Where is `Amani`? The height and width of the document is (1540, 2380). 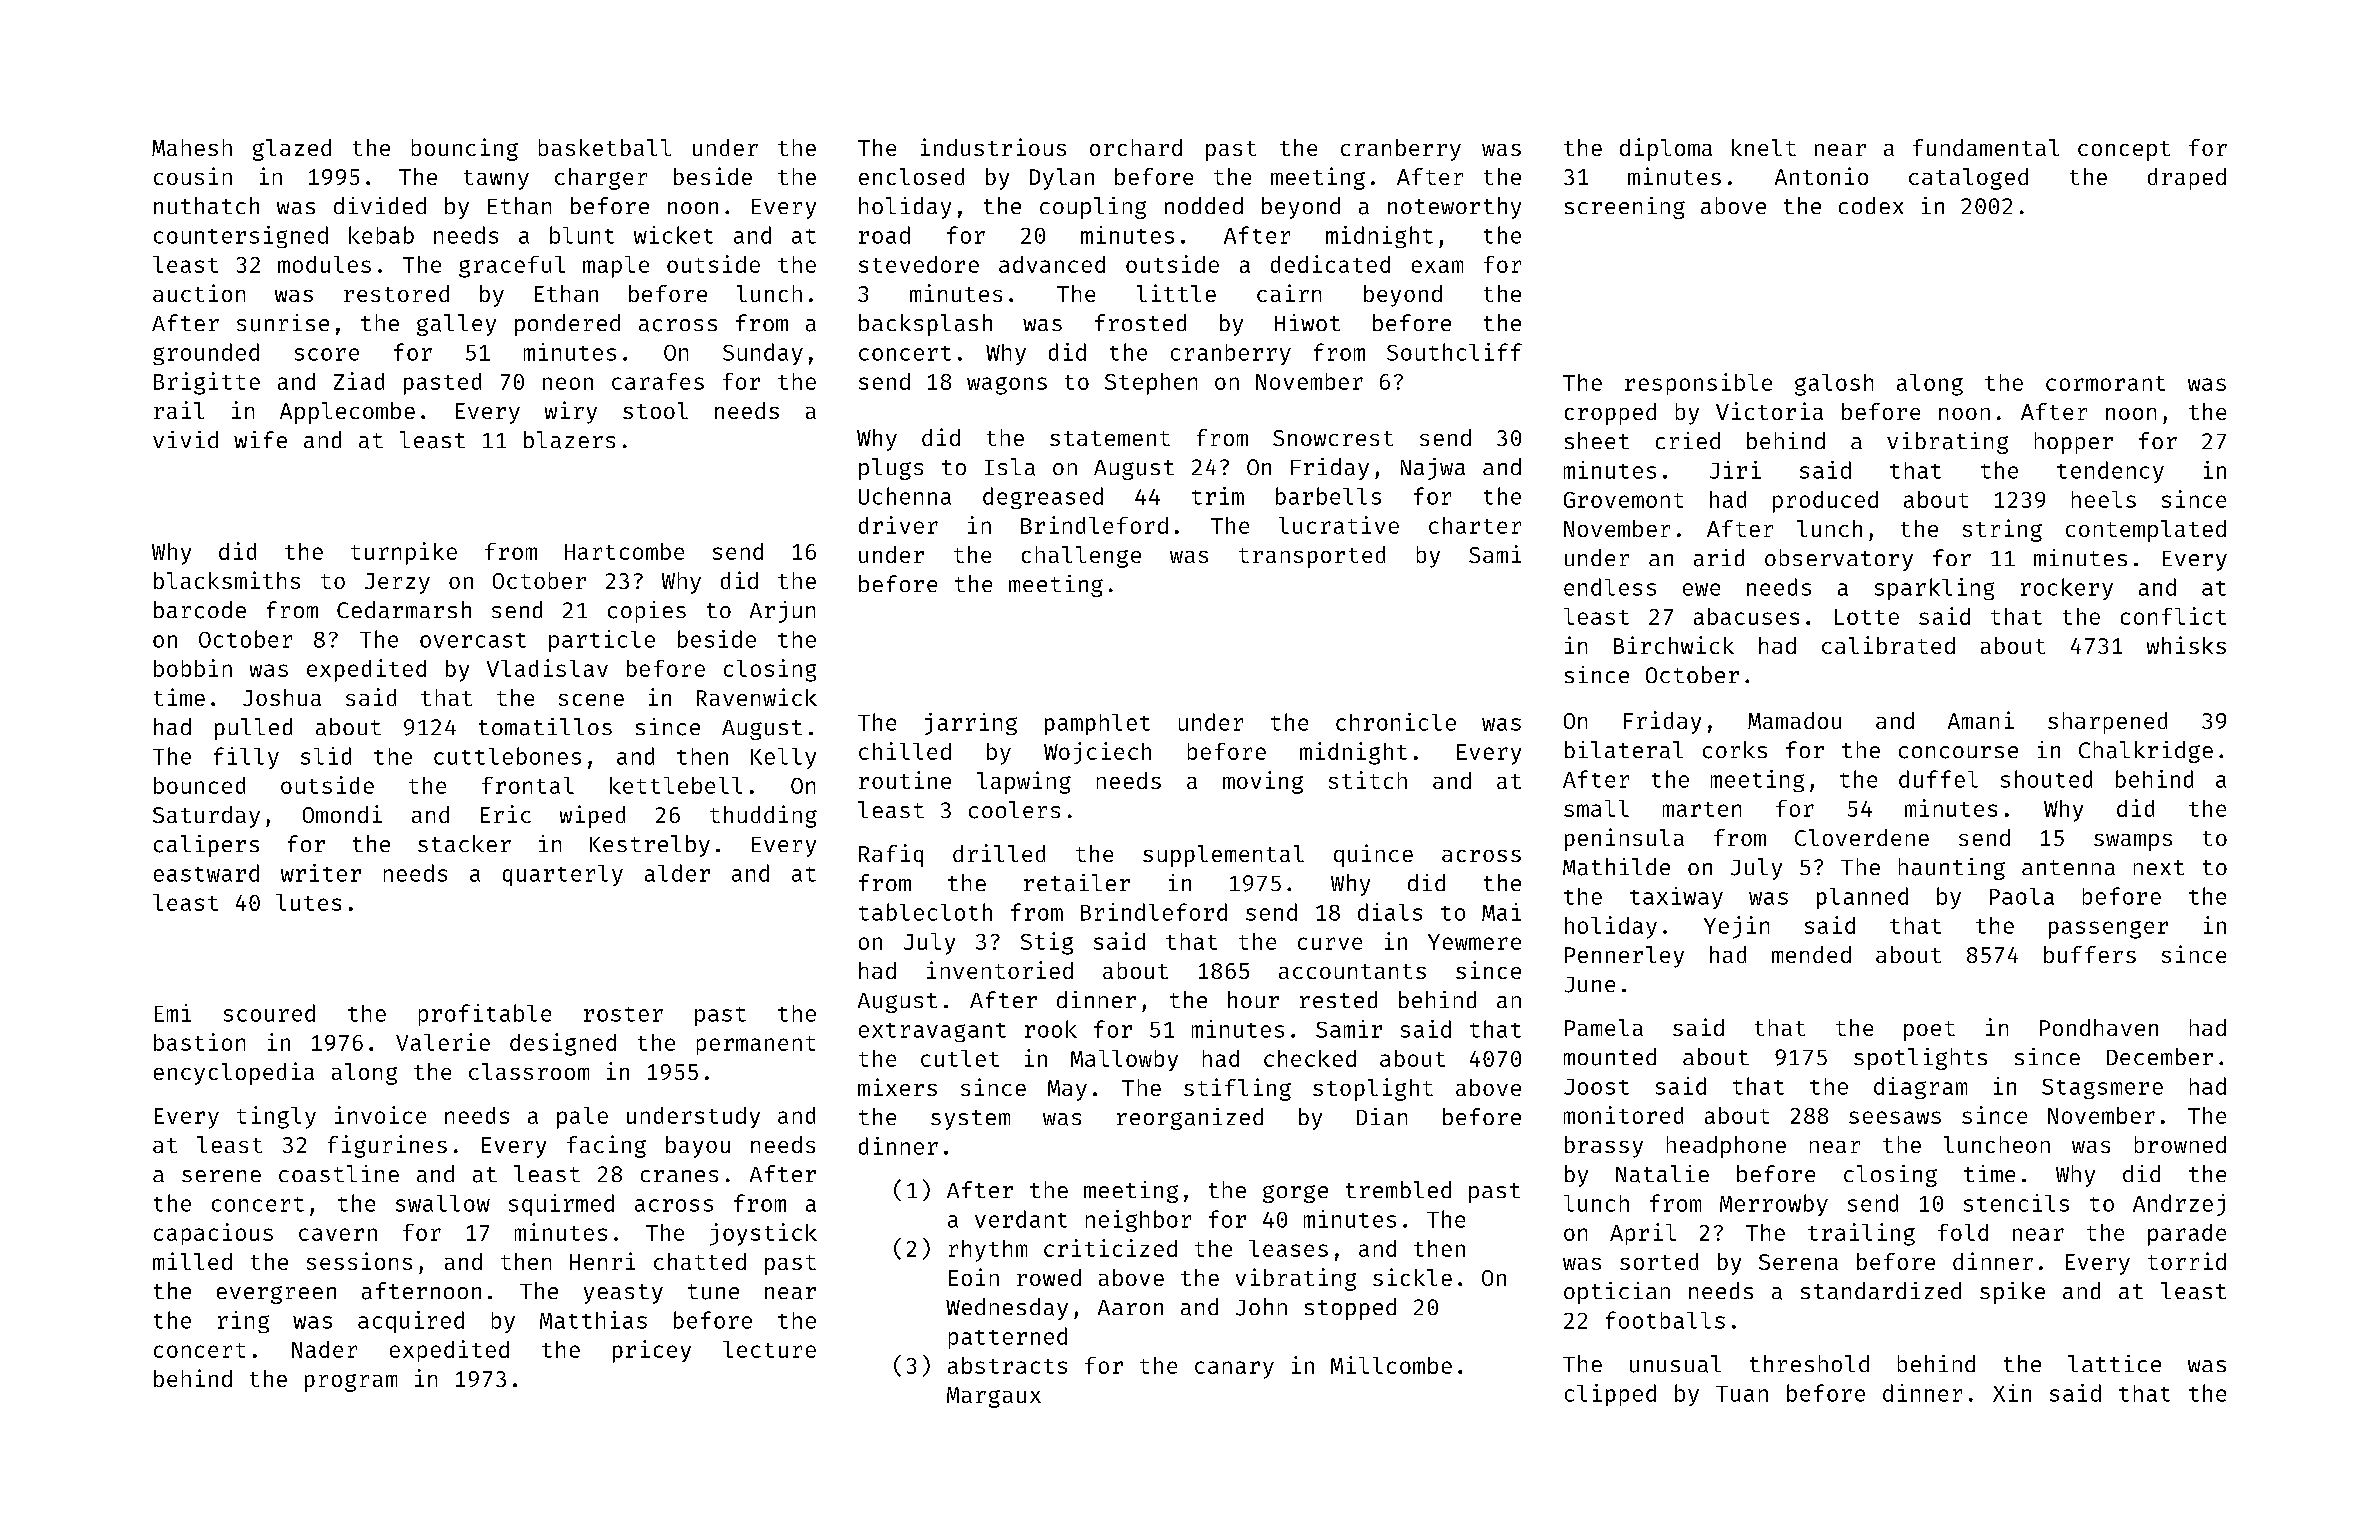 Amani is located at coordinates (1981, 720).
